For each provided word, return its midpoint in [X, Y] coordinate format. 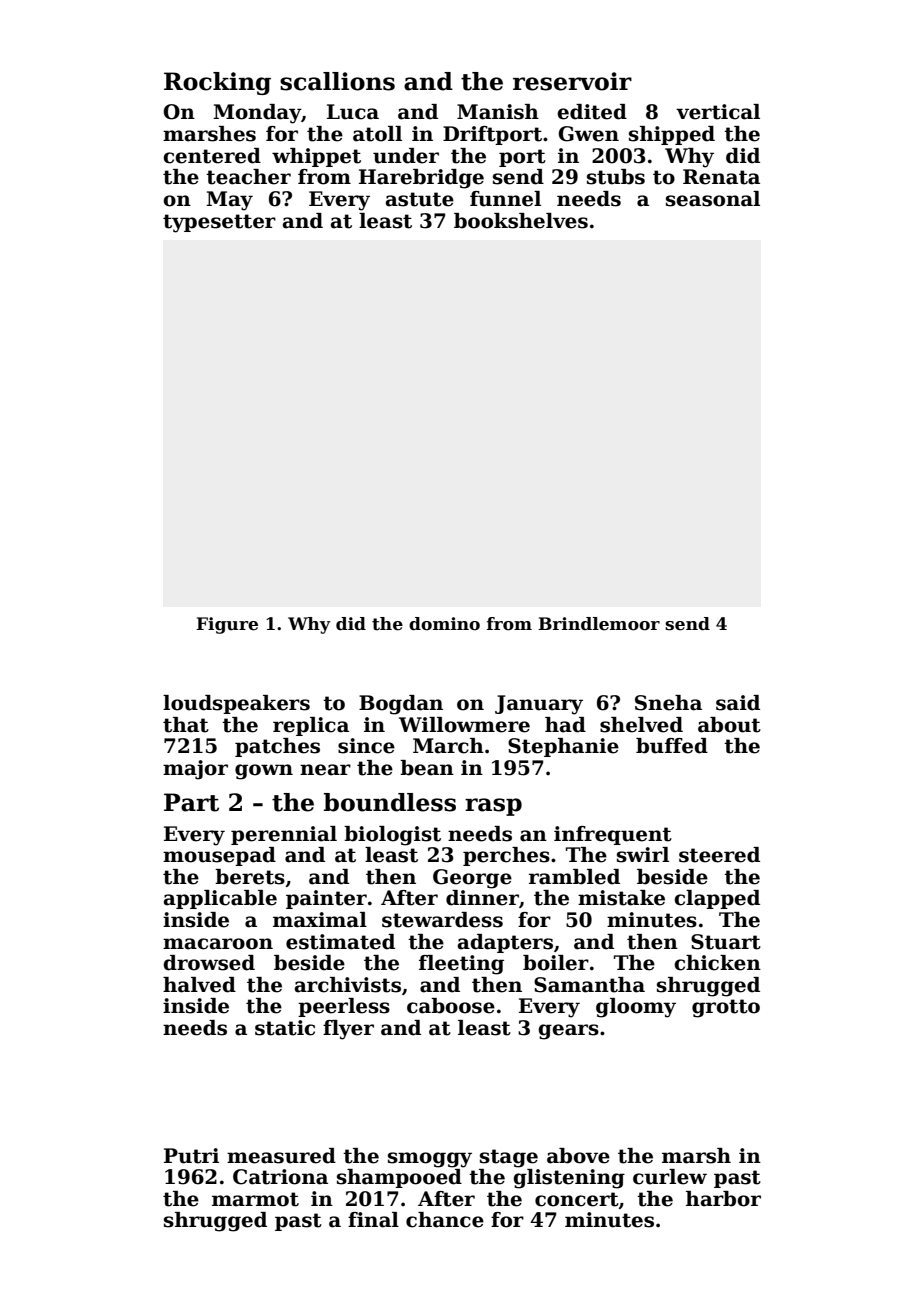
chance [445, 1220]
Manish [498, 112]
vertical [718, 112]
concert [577, 1199]
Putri [191, 1156]
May [229, 201]
